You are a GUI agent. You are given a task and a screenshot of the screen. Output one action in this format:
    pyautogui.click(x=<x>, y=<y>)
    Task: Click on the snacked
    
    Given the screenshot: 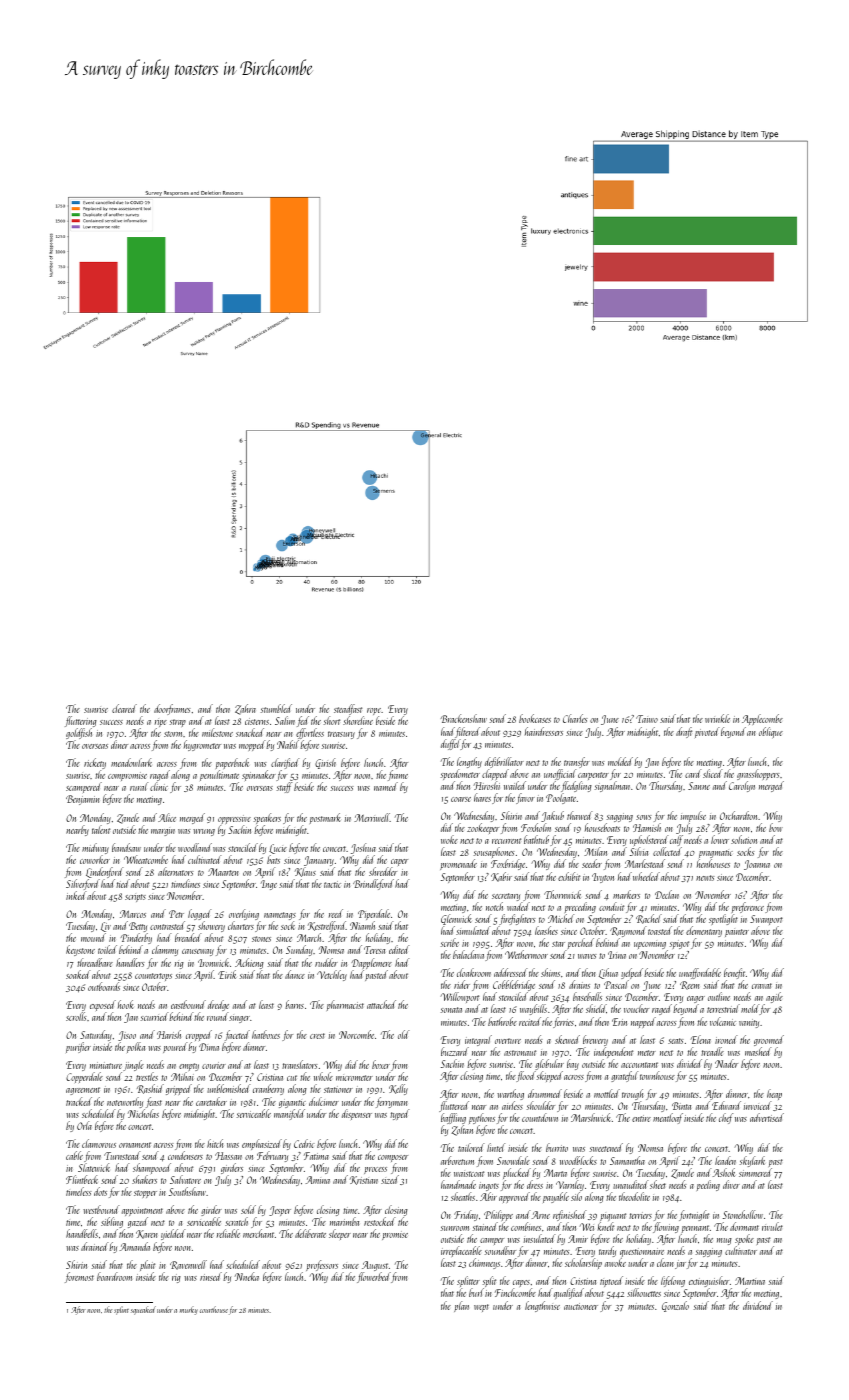 What is the action you would take?
    pyautogui.click(x=250, y=732)
